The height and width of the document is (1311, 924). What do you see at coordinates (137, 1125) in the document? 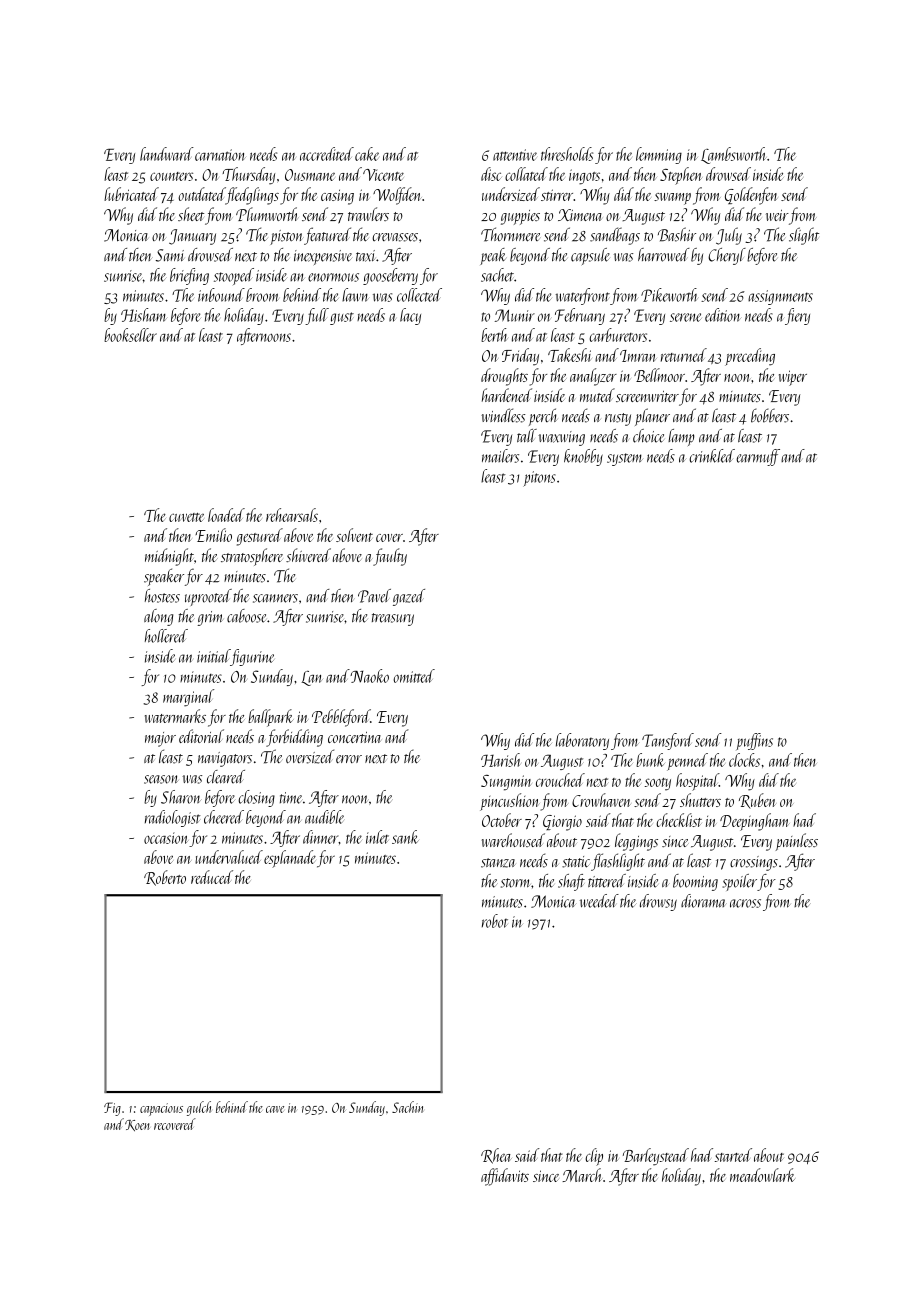
I see `Koen` at bounding box center [137, 1125].
